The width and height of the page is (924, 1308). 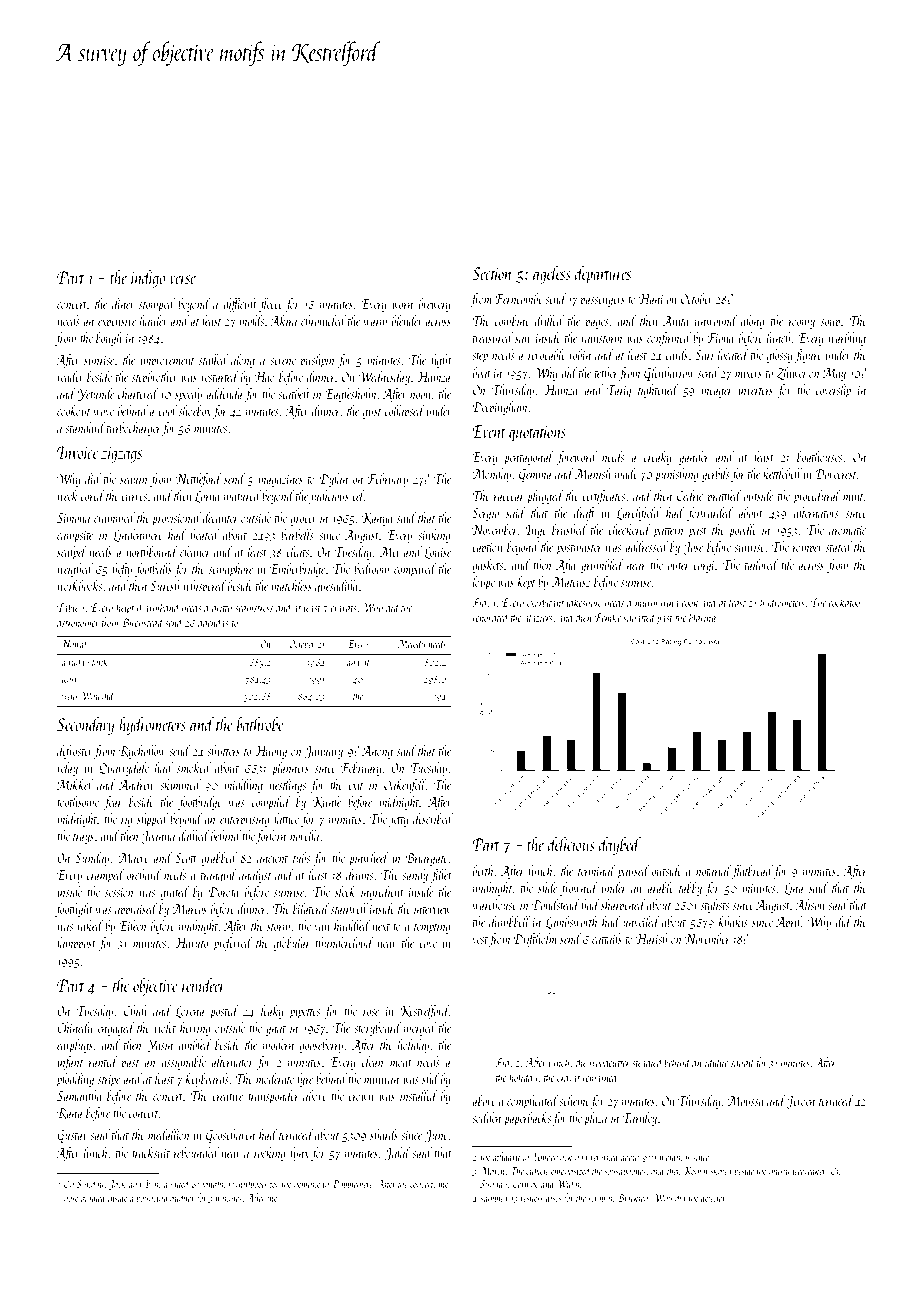 I want to click on delicious, so click(x=571, y=844).
